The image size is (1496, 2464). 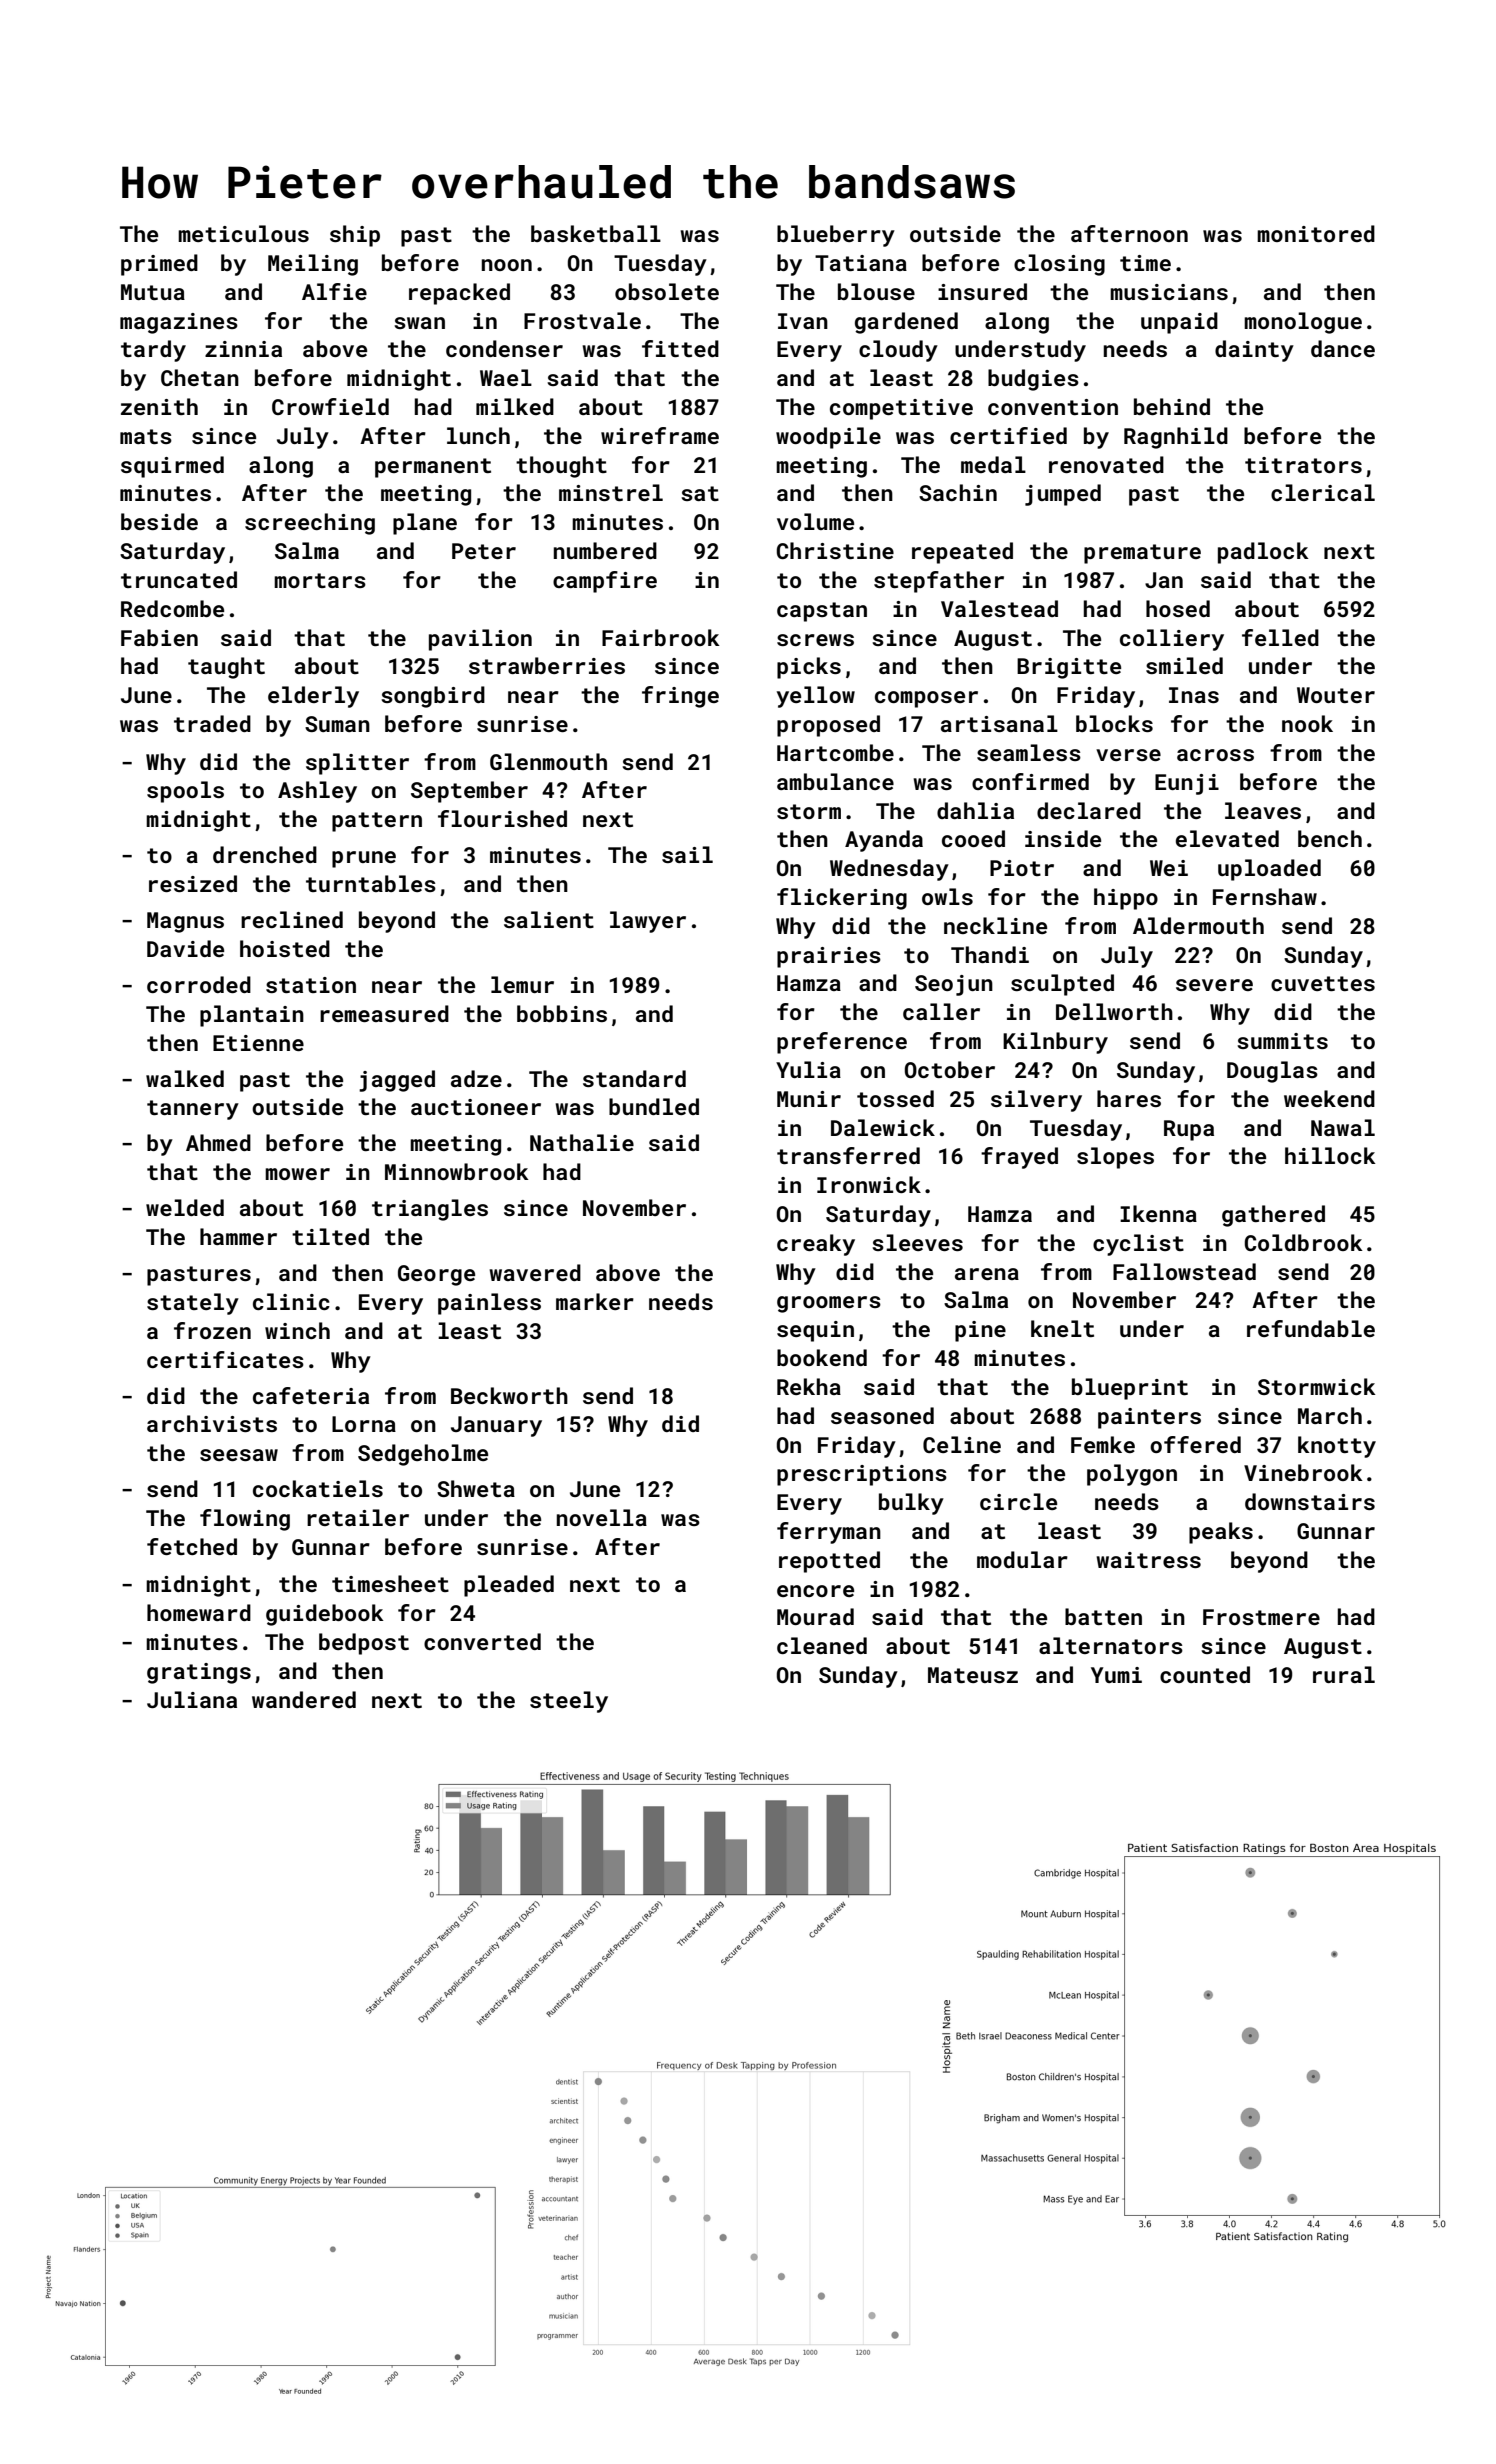 What do you see at coordinates (569, 1702) in the image?
I see `steely` at bounding box center [569, 1702].
